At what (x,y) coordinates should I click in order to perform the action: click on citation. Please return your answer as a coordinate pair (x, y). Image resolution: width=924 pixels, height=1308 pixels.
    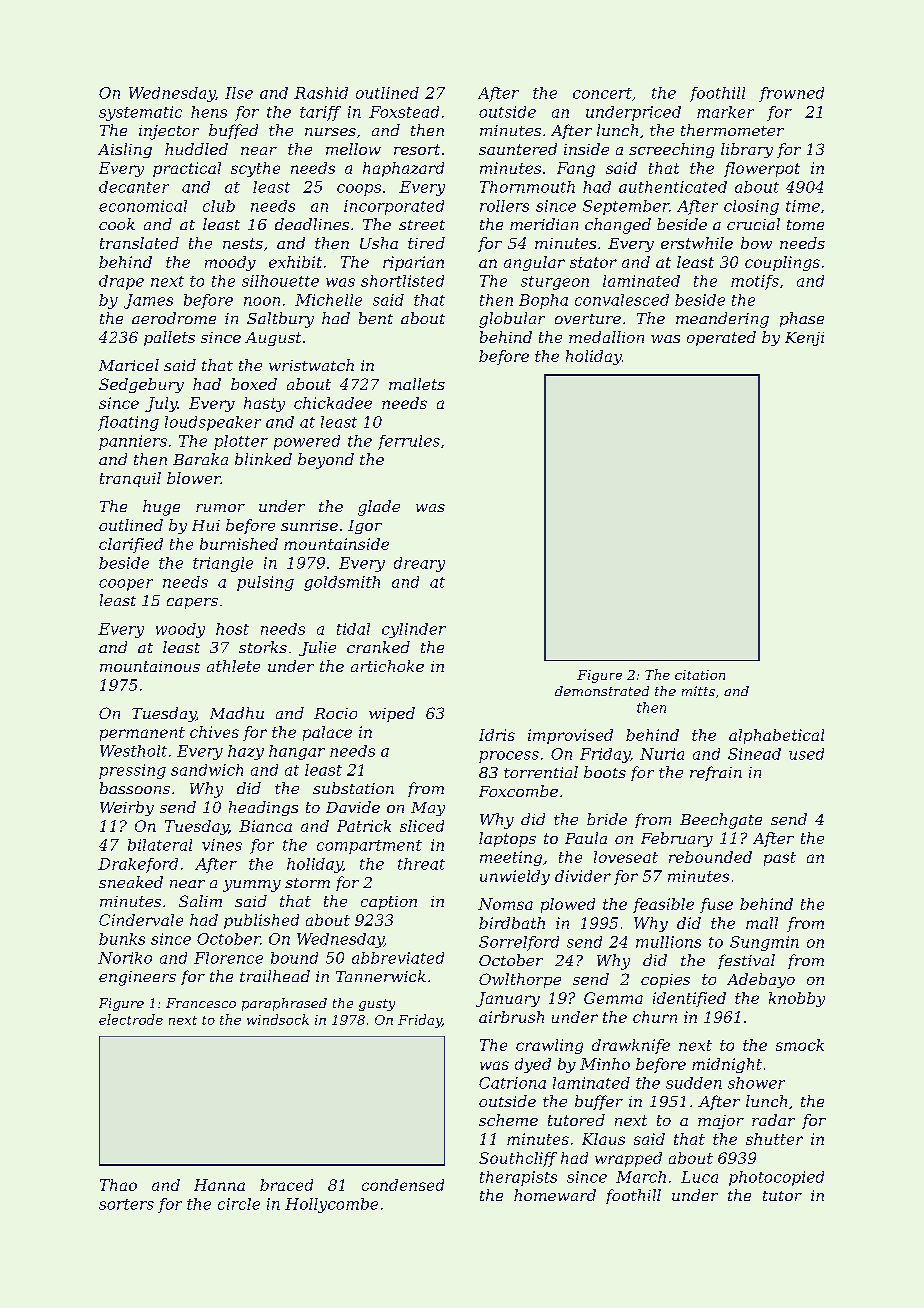
    Looking at the image, I should click on (700, 675).
